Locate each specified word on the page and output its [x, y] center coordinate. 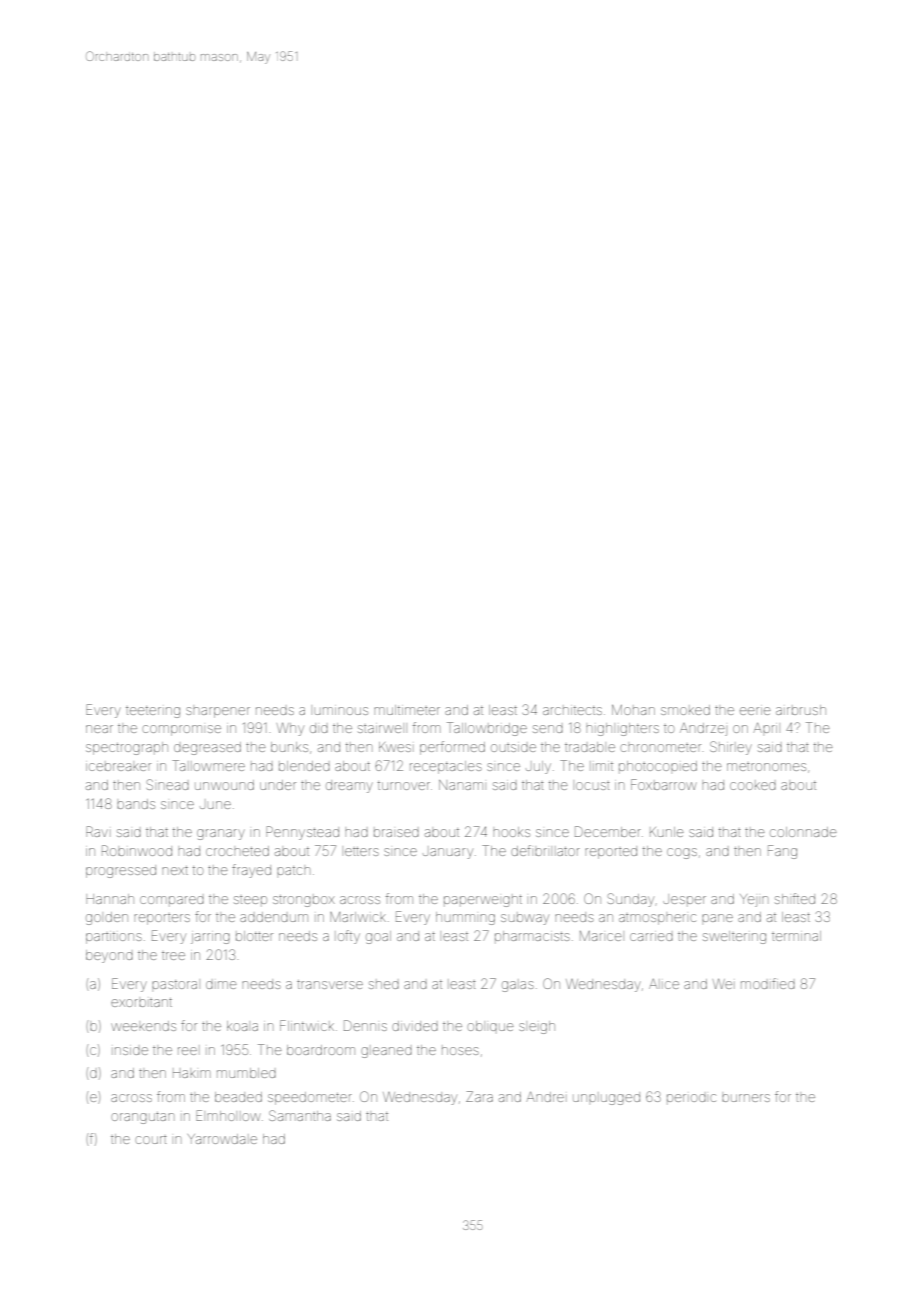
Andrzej [703, 729]
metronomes [766, 767]
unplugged [606, 1098]
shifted [795, 898]
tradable [590, 747]
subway [525, 919]
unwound [224, 785]
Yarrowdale [222, 1139]
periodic [691, 1098]
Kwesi [395, 747]
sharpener [218, 712]
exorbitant [141, 1002]
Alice [664, 984]
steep [250, 900]
